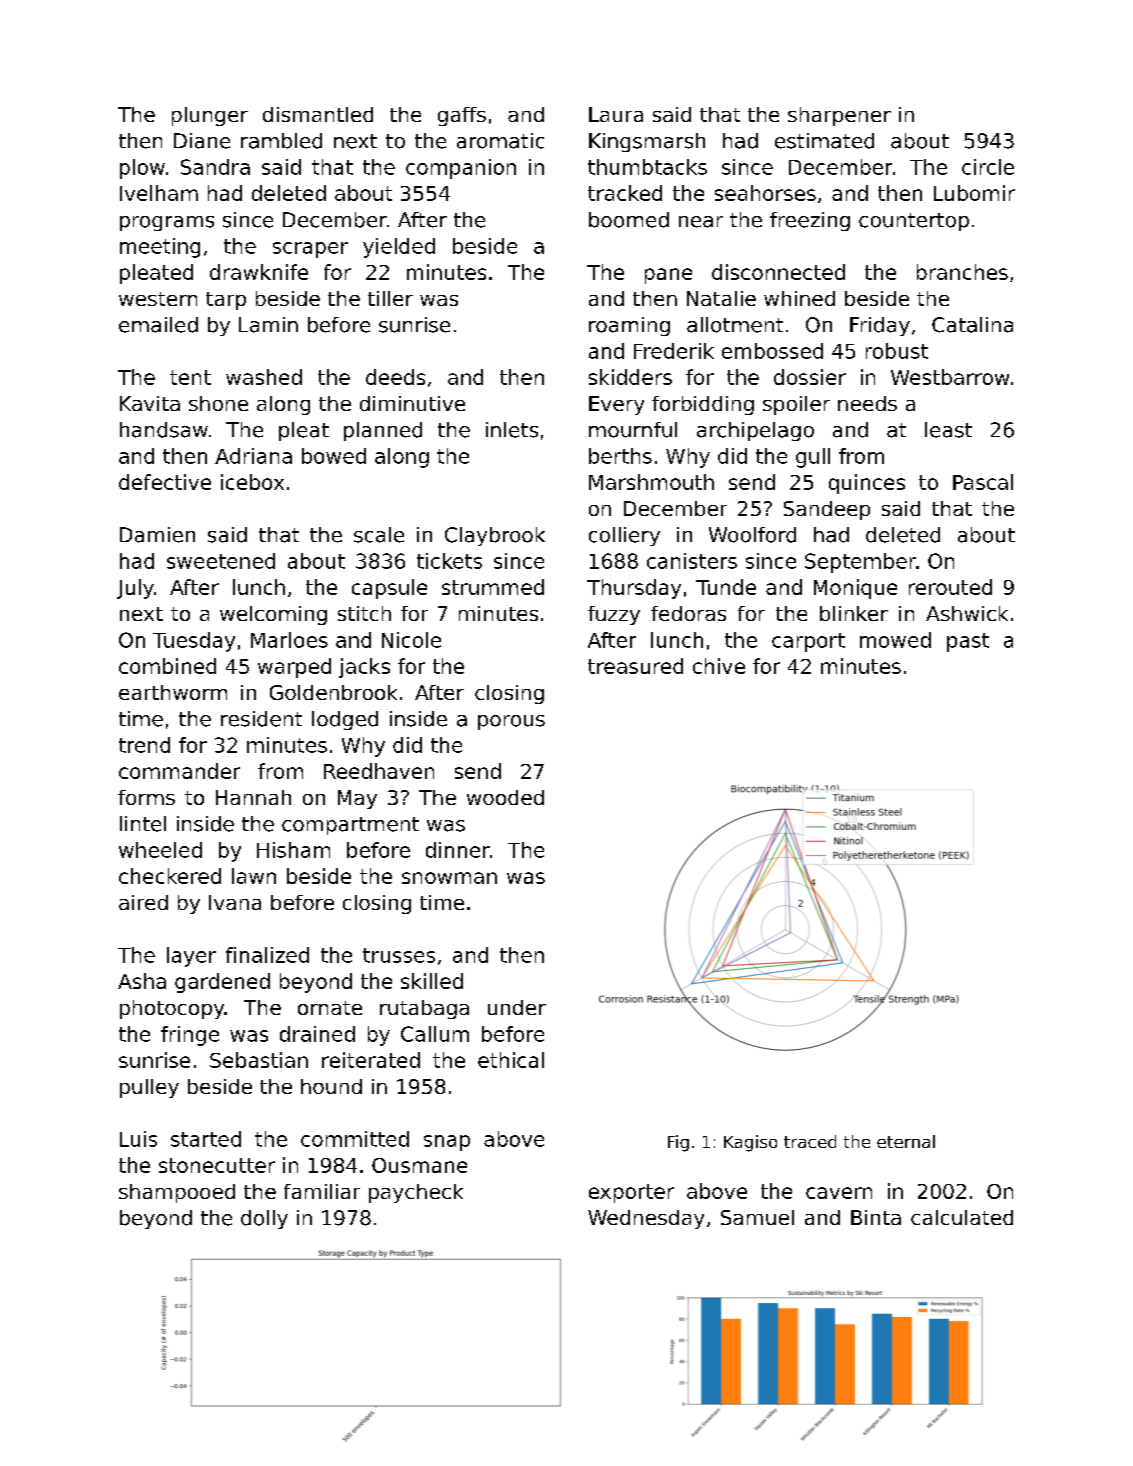 This document has width=1133, height=1466. What do you see at coordinates (416, 1193) in the document?
I see `paycheck` at bounding box center [416, 1193].
